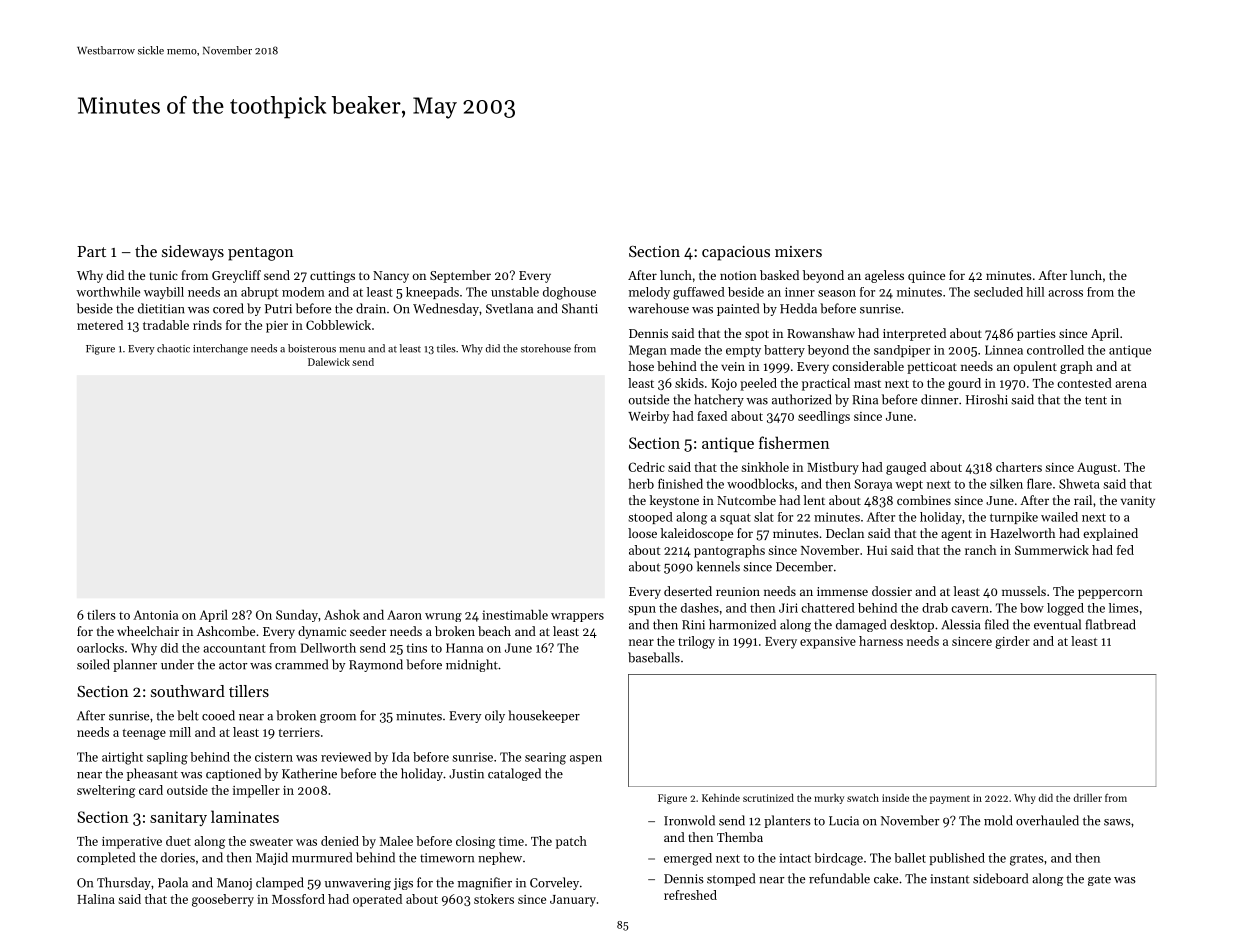 The image size is (1233, 952). What do you see at coordinates (151, 790) in the image?
I see `card` at bounding box center [151, 790].
